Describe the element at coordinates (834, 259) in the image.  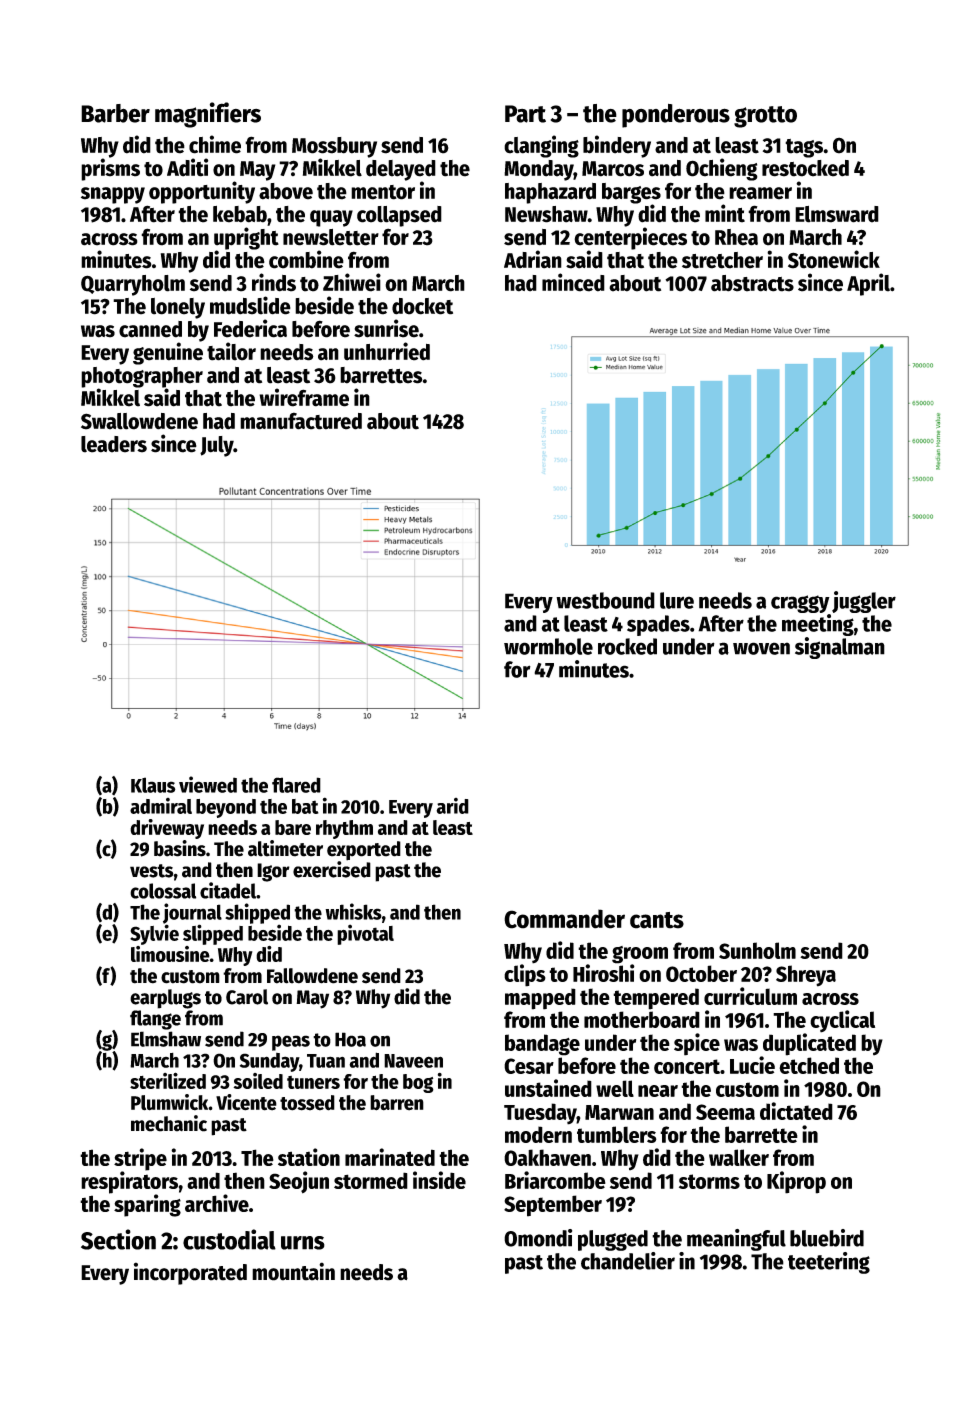
I see `Stonewick` at that location.
